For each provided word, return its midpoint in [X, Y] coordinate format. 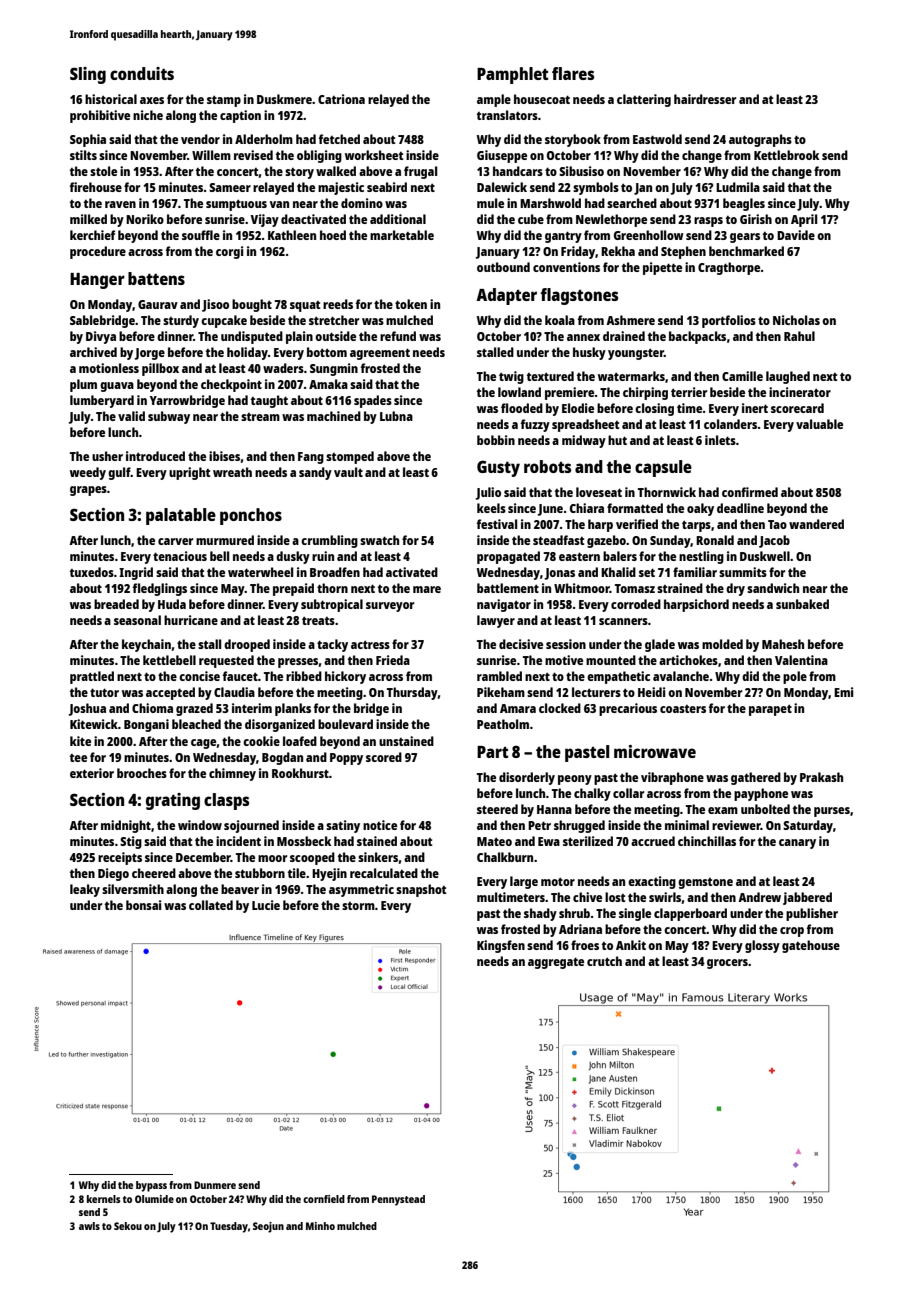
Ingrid [136, 573]
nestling [701, 557]
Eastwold [657, 139]
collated [211, 905]
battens [156, 278]
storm [358, 906]
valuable [819, 424]
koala [560, 320]
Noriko [145, 219]
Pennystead [398, 1200]
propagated [508, 557]
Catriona [341, 99]
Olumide [154, 1199]
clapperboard [690, 914]
